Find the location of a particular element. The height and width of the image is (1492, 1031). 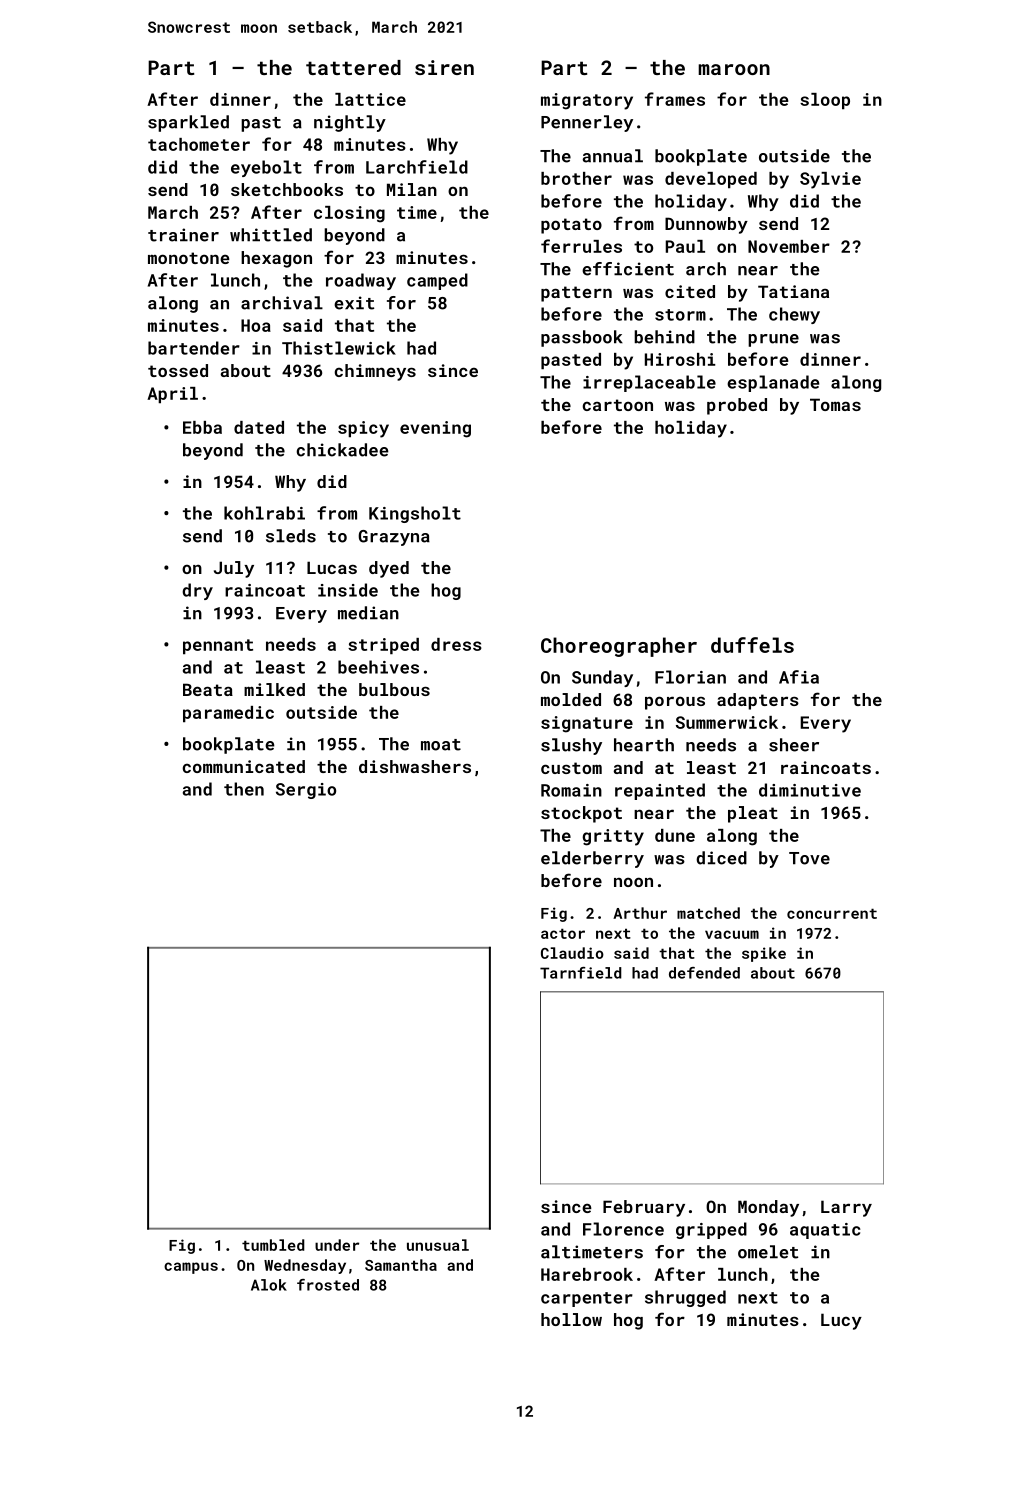

Samantha is located at coordinates (401, 1265).
